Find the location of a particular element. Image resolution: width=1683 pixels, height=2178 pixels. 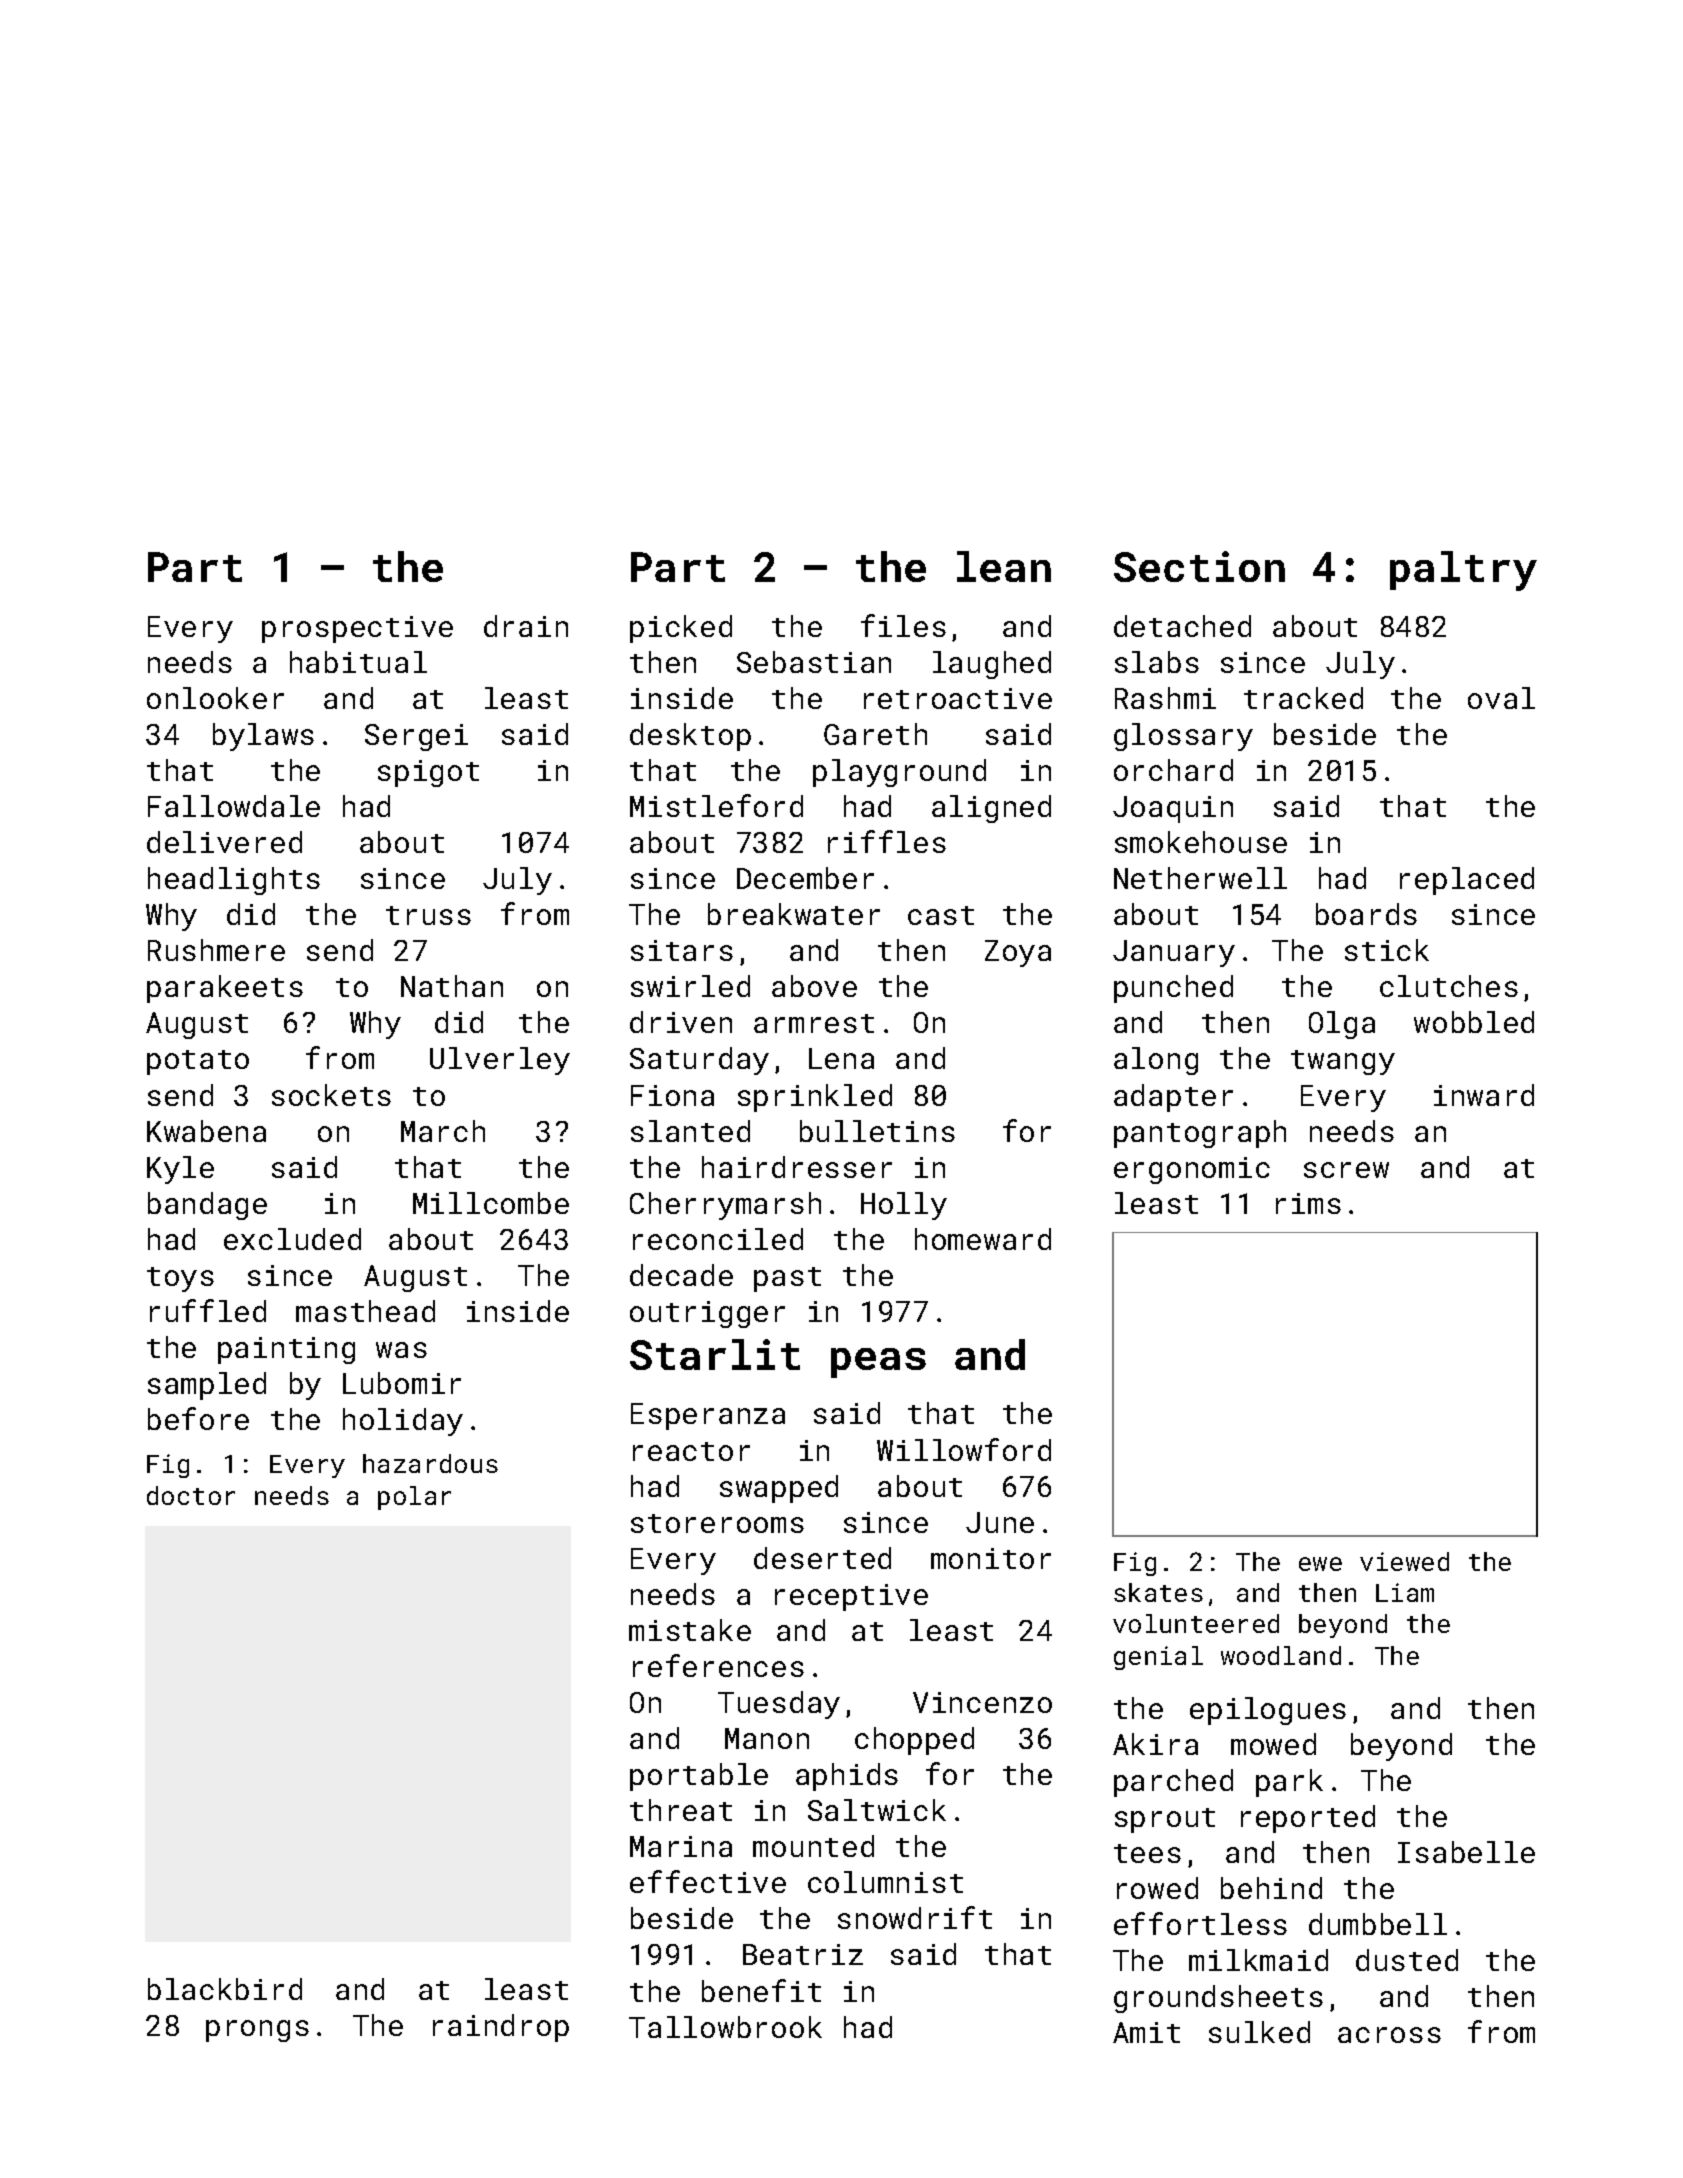

epilogues is located at coordinates (1268, 1711).
